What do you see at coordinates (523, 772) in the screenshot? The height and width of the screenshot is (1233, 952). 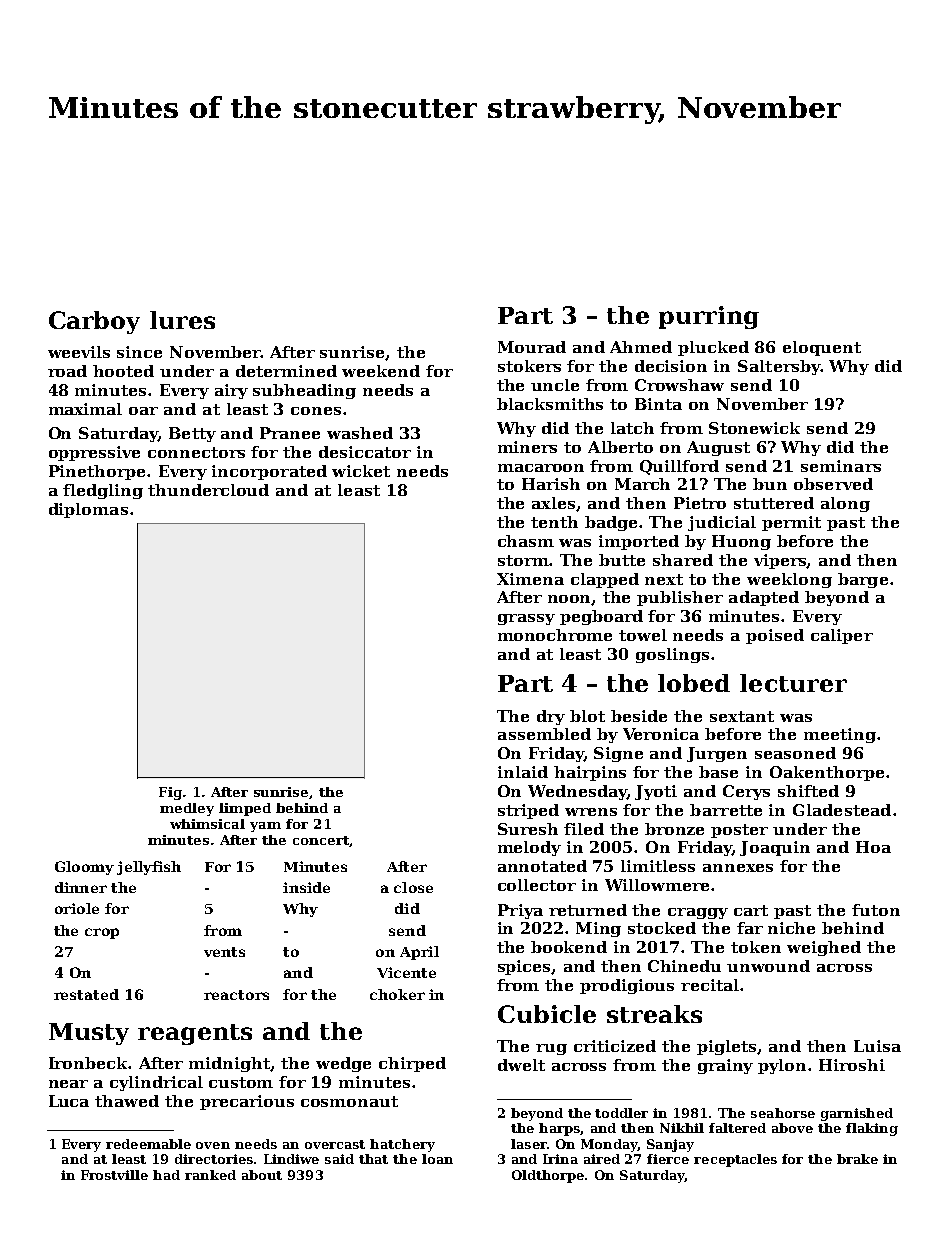 I see `inlaid` at bounding box center [523, 772].
